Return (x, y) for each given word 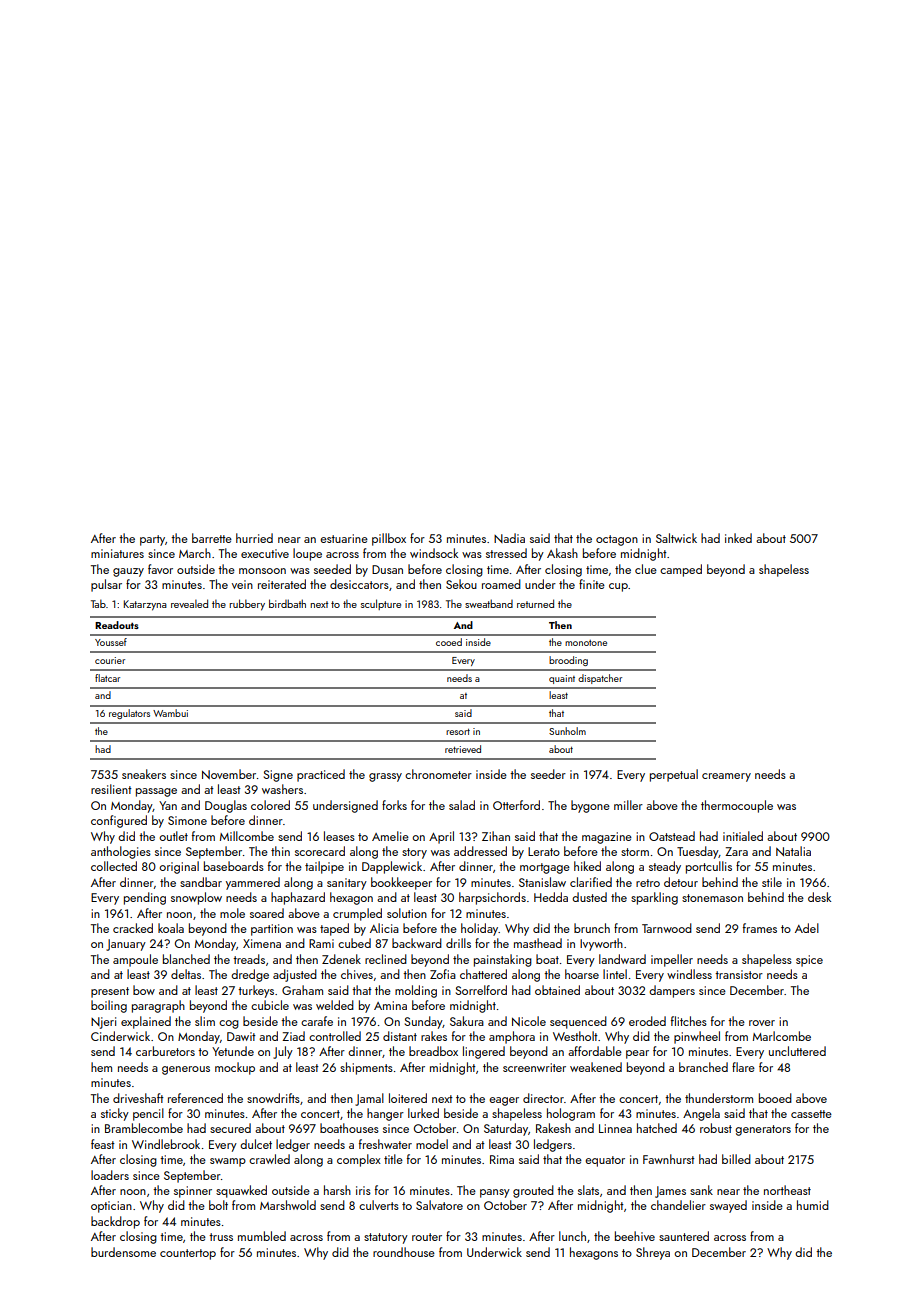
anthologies (121, 852)
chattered (483, 974)
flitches (689, 1021)
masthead (538, 943)
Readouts (117, 625)
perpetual (674, 775)
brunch (592, 928)
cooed (449, 642)
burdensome (123, 1252)
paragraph (158, 1006)
